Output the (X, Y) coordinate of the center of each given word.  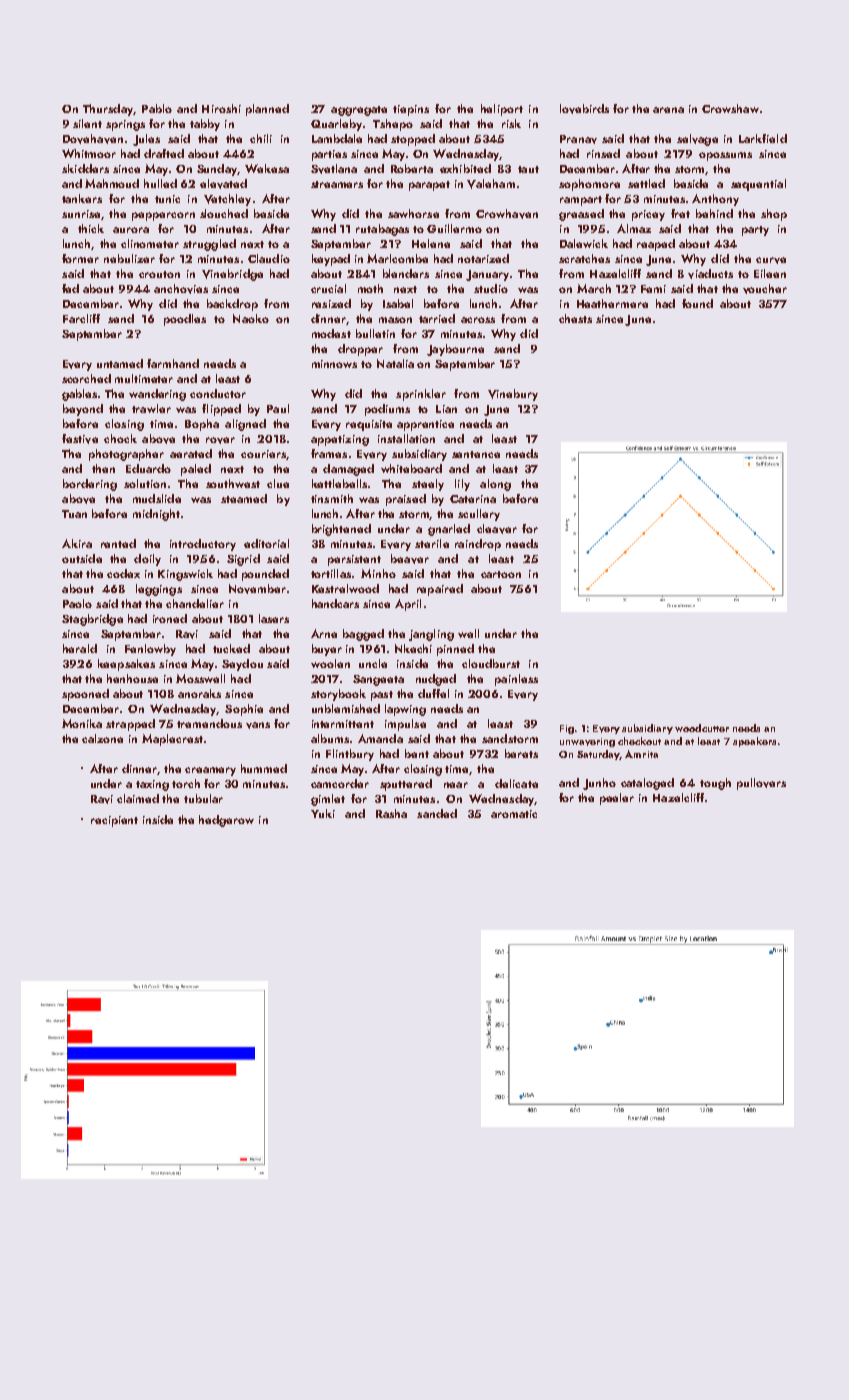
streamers (337, 184)
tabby (205, 125)
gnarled (449, 530)
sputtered (406, 785)
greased (581, 215)
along (495, 485)
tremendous (209, 723)
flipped (221, 410)
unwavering (587, 742)
